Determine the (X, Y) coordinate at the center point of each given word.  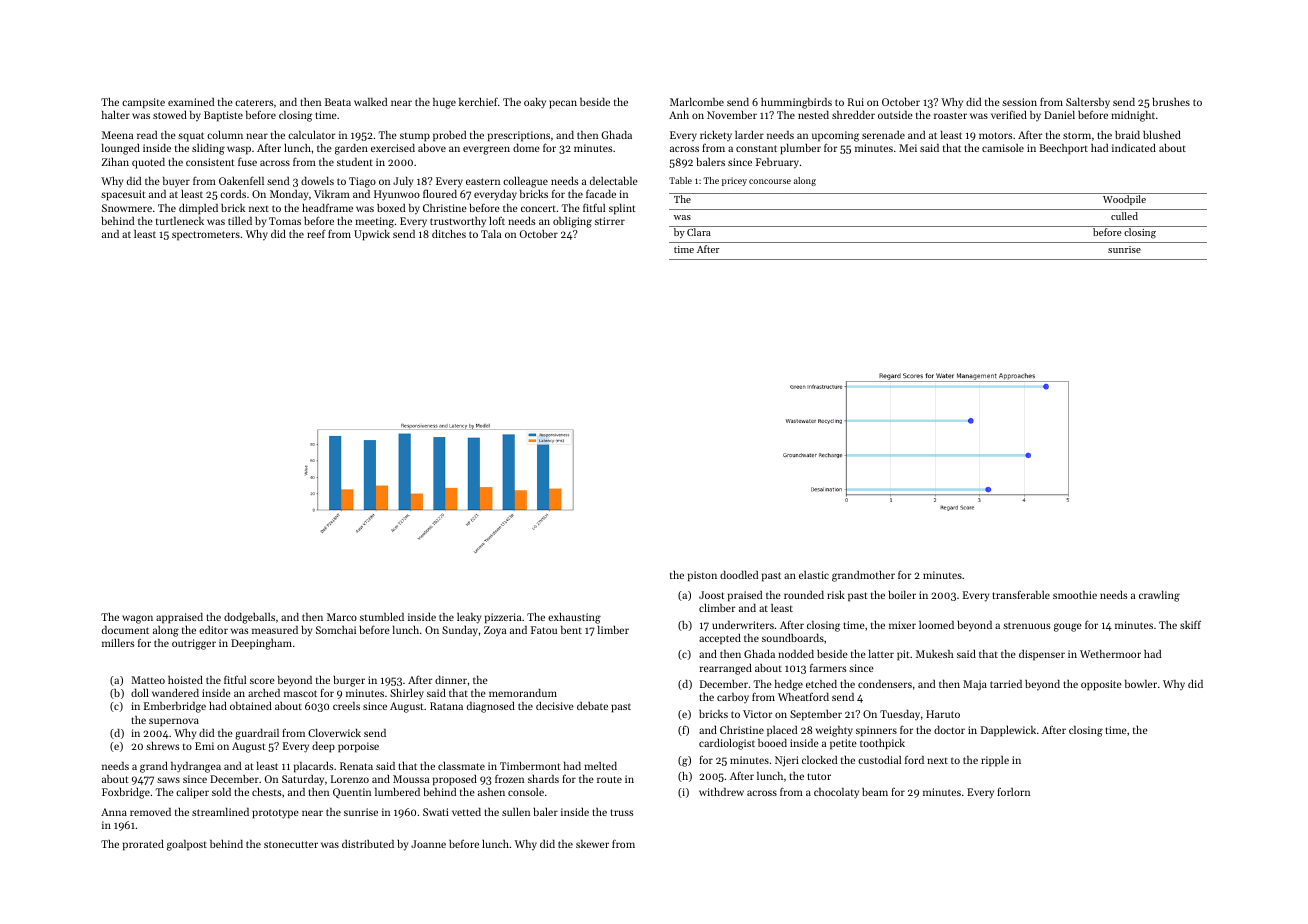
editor (213, 630)
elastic (814, 575)
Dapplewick (1008, 731)
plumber (800, 149)
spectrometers (206, 236)
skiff (1190, 624)
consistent (210, 162)
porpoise (358, 747)
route (609, 779)
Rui (856, 102)
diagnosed (491, 707)
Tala (491, 234)
